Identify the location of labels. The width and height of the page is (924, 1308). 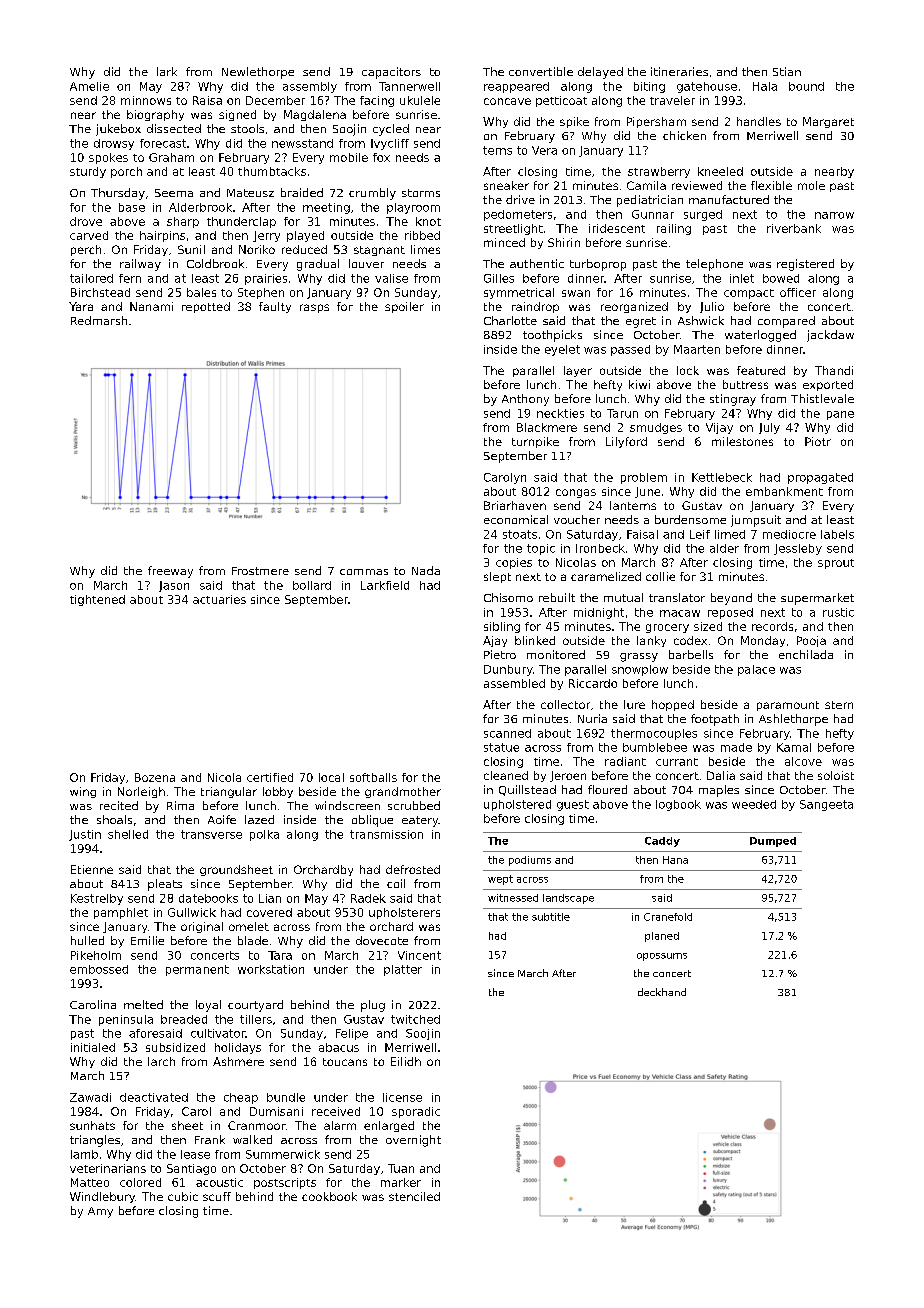
(837, 534).
